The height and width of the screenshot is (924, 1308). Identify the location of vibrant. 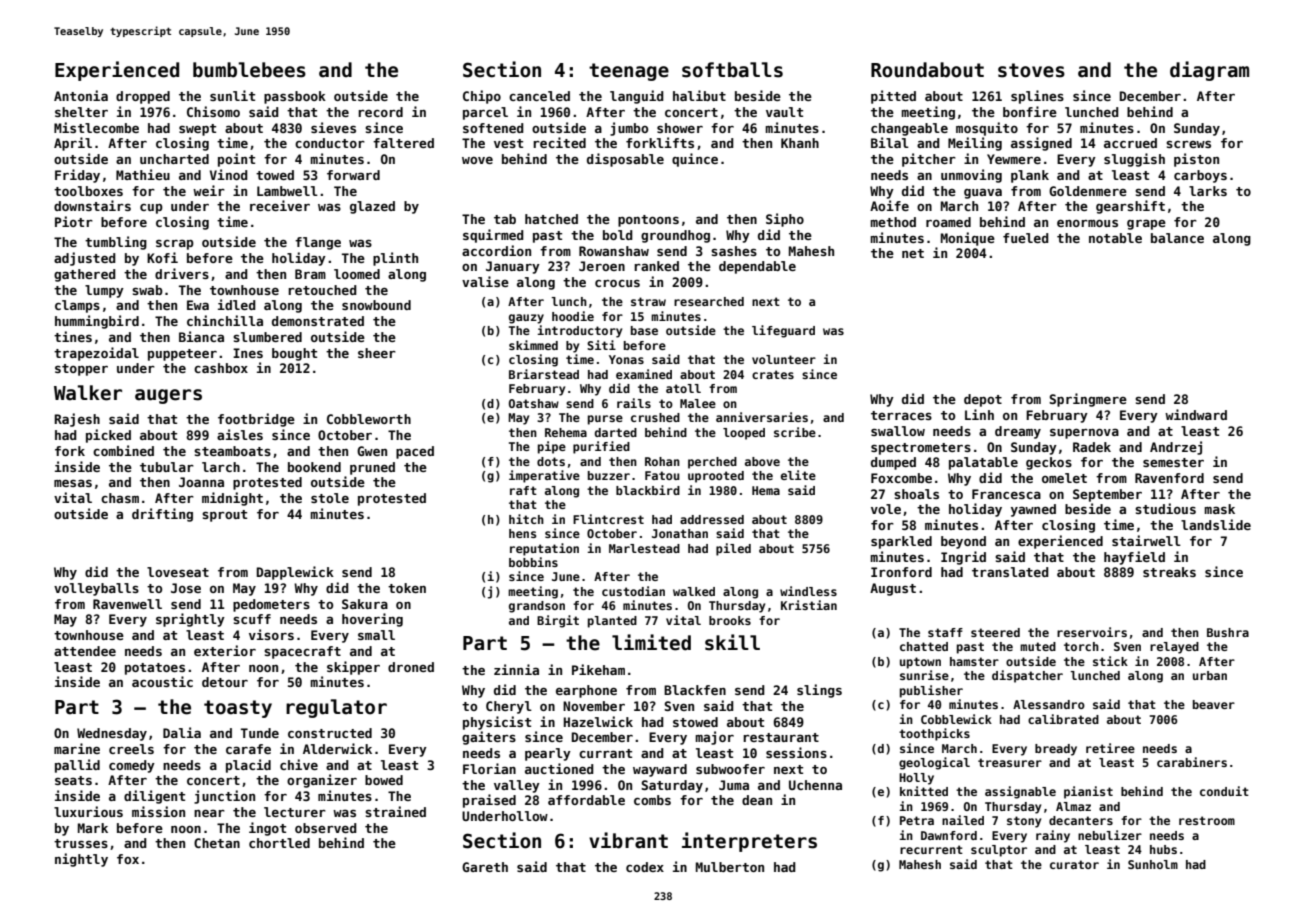
(628, 840).
